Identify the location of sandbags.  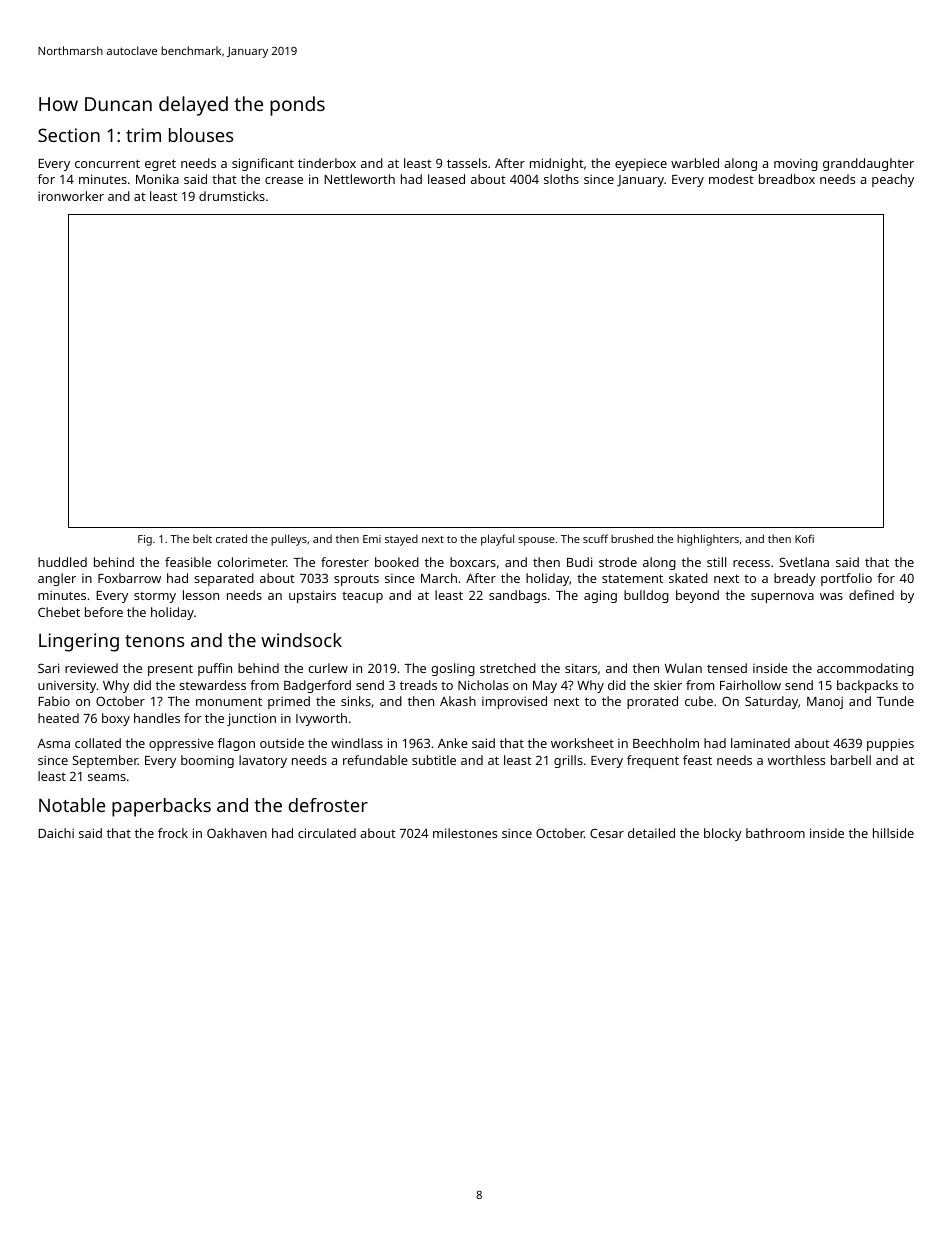
(518, 596).
